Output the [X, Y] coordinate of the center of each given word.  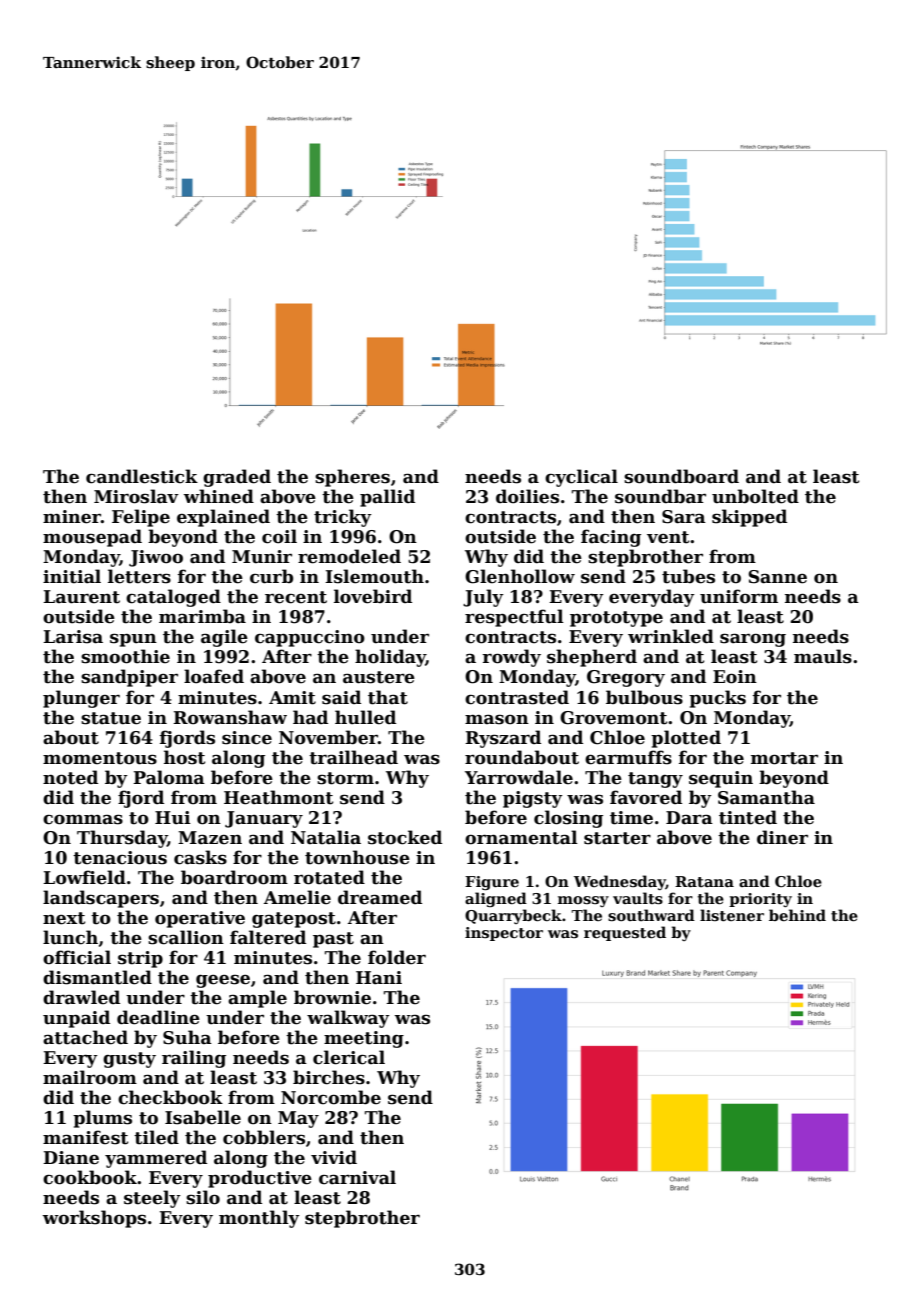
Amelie [297, 897]
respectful [514, 618]
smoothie [125, 656]
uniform [739, 596]
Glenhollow [520, 576]
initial [72, 576]
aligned [496, 899]
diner [782, 837]
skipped [749, 518]
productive [260, 1179]
